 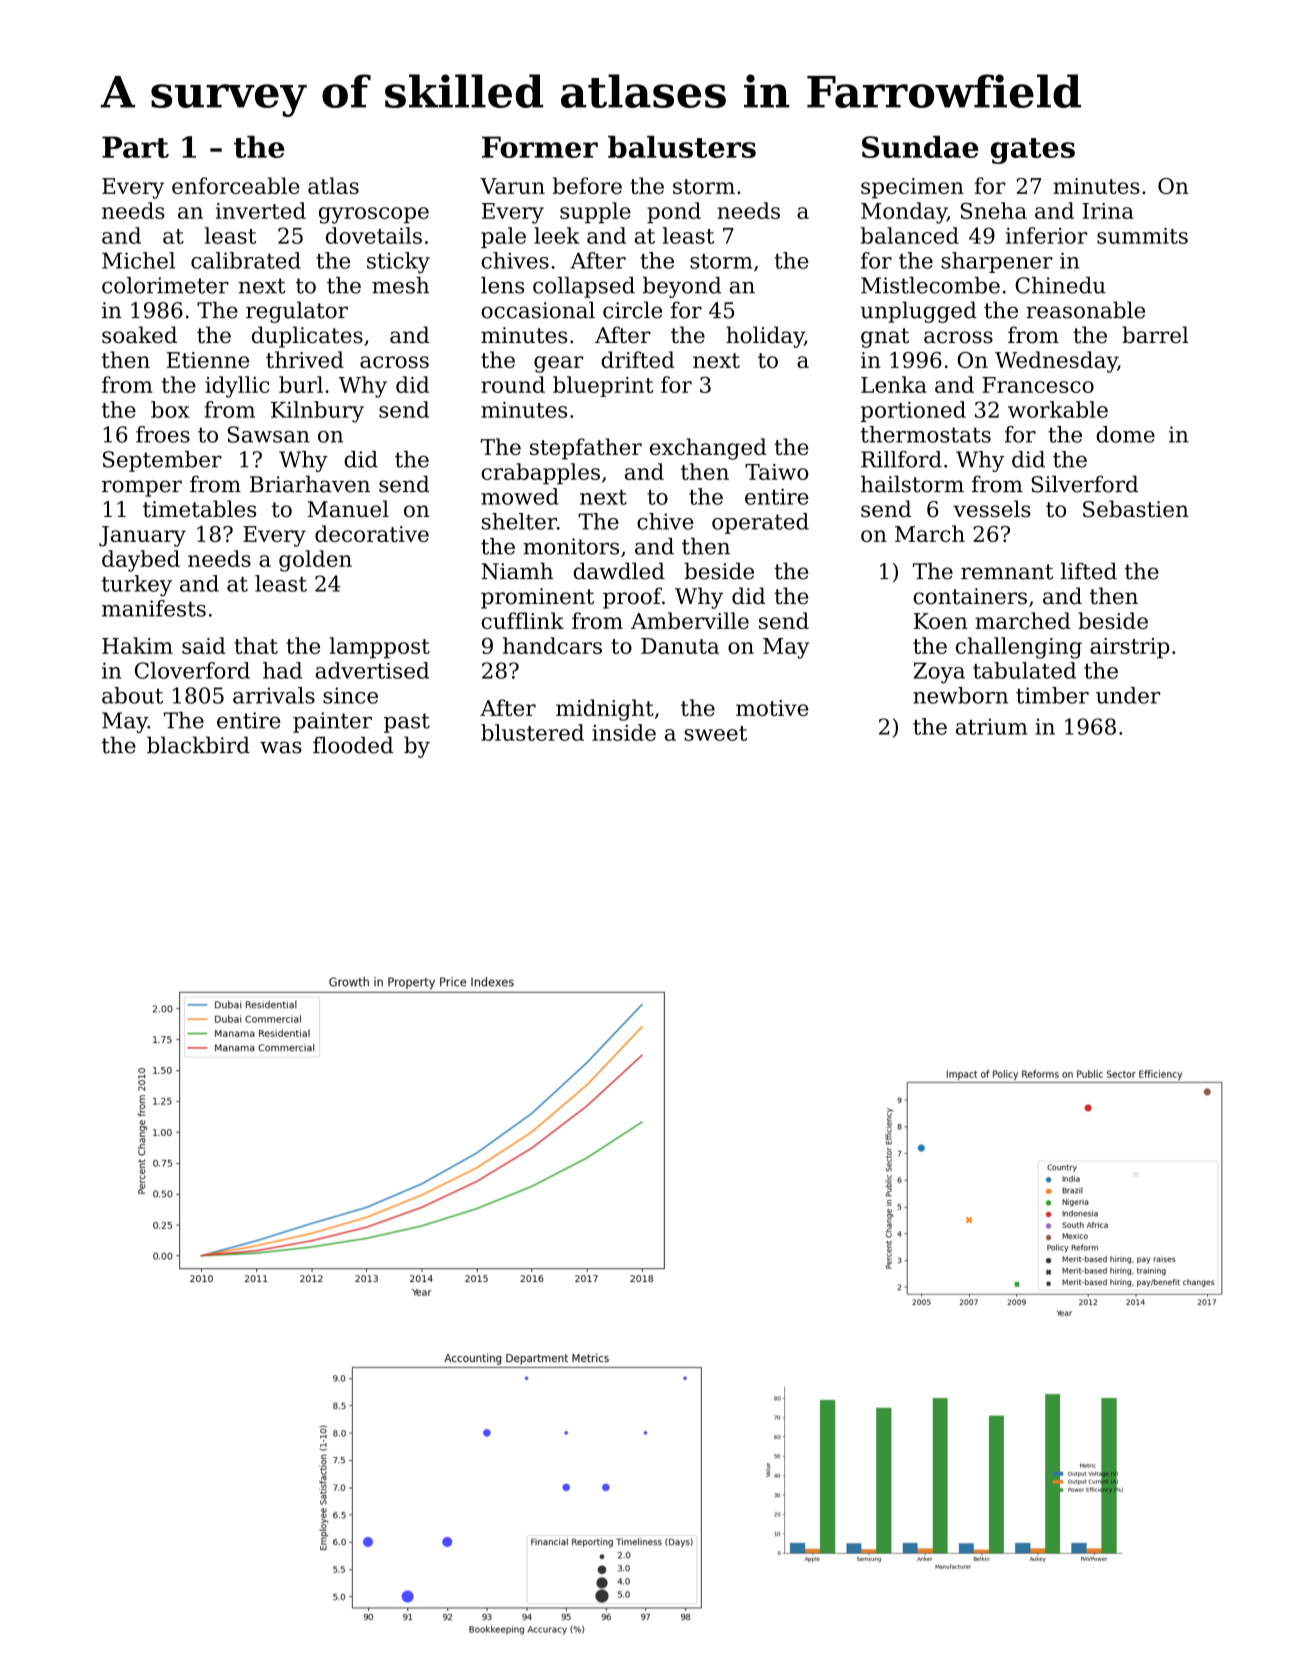 I want to click on about, so click(x=132, y=695).
